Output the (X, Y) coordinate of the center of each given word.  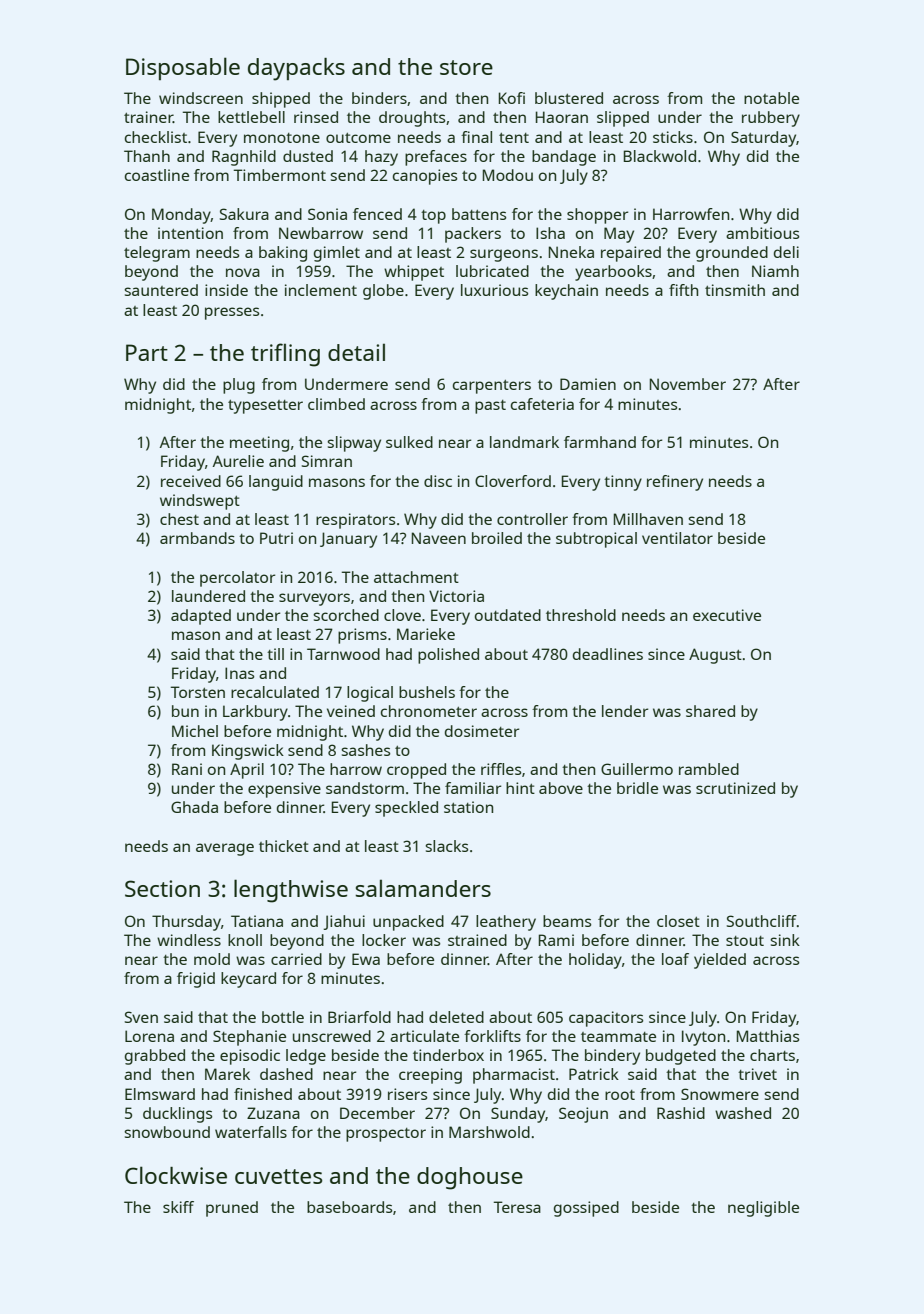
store (466, 67)
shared (710, 711)
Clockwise (176, 1175)
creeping (430, 1076)
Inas (239, 673)
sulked (409, 442)
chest (179, 519)
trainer (148, 117)
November (688, 384)
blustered (569, 98)
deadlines (608, 654)
